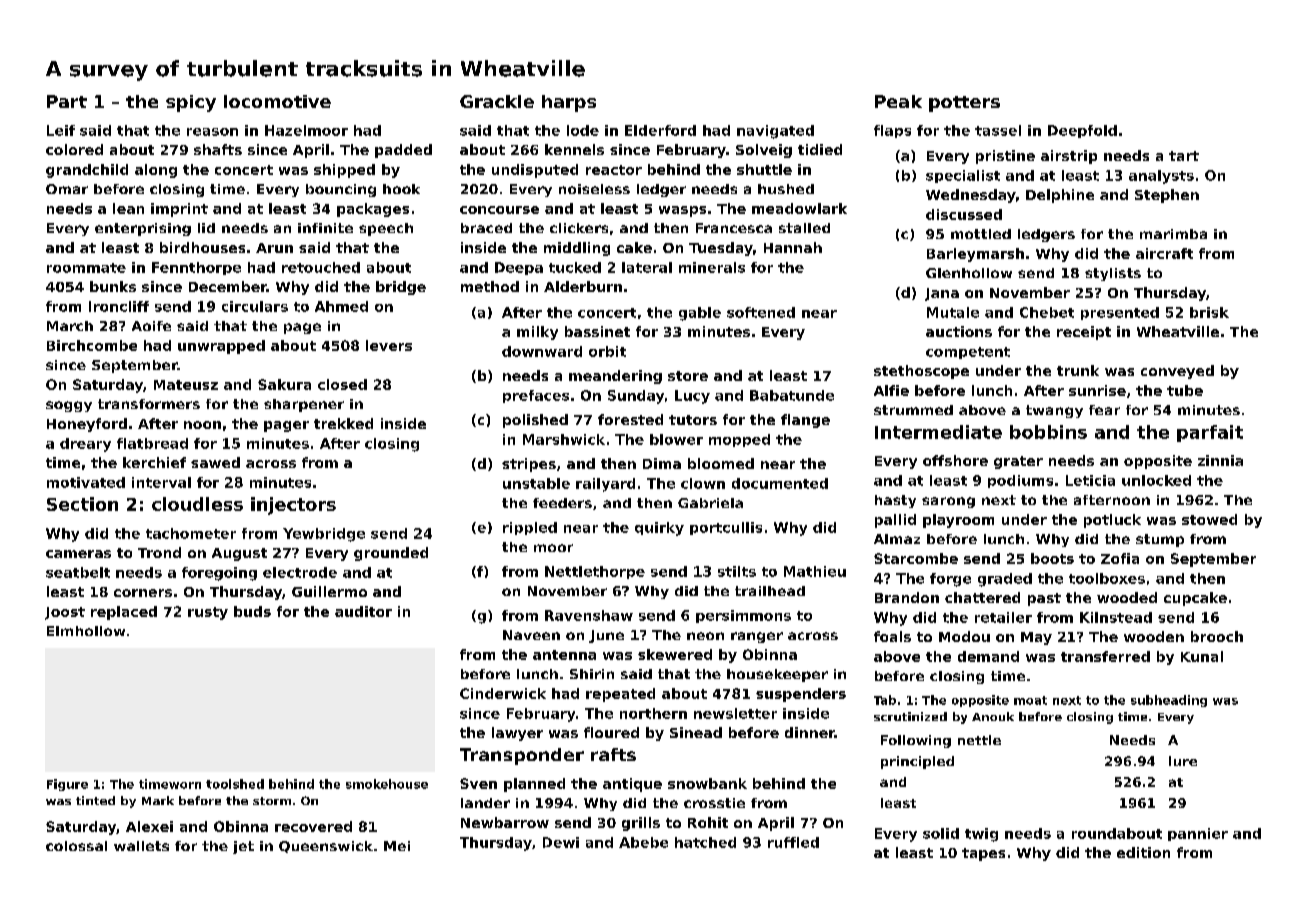 The width and height of the screenshot is (1308, 924). What do you see at coordinates (982, 597) in the screenshot?
I see `chattered` at bounding box center [982, 597].
